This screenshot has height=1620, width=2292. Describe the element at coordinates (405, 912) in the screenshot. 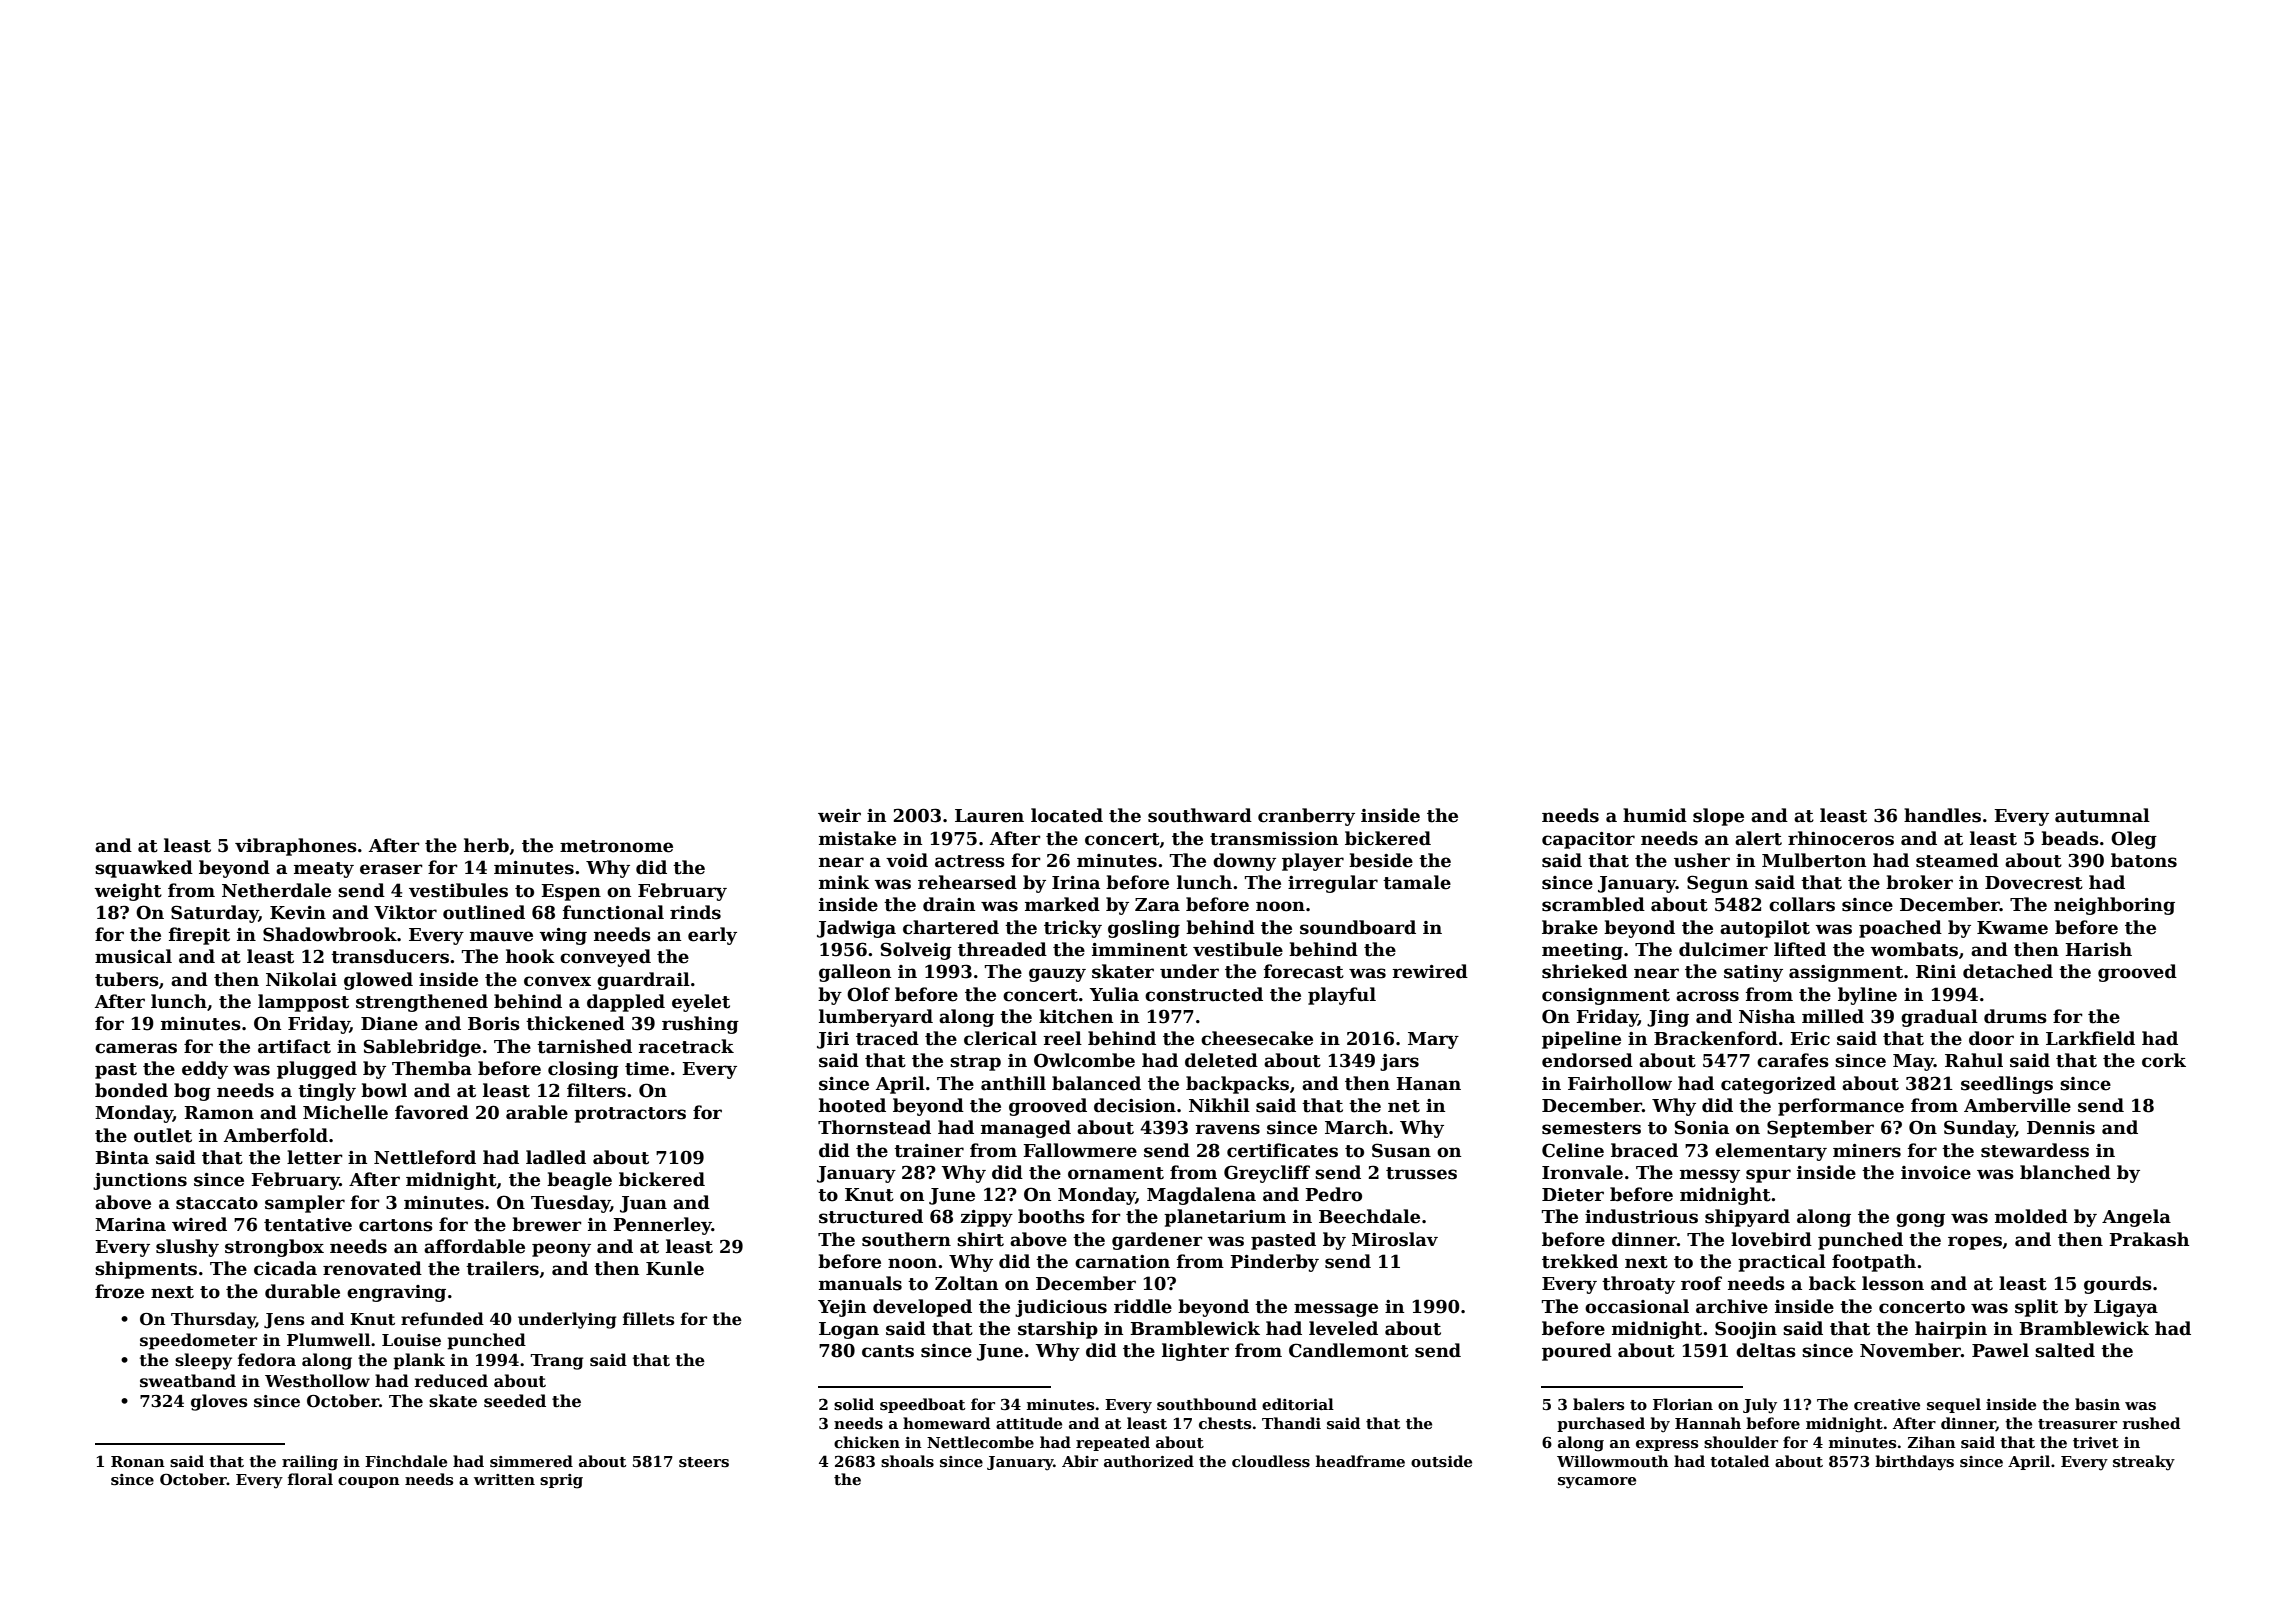

I see `Viktor` at that location.
